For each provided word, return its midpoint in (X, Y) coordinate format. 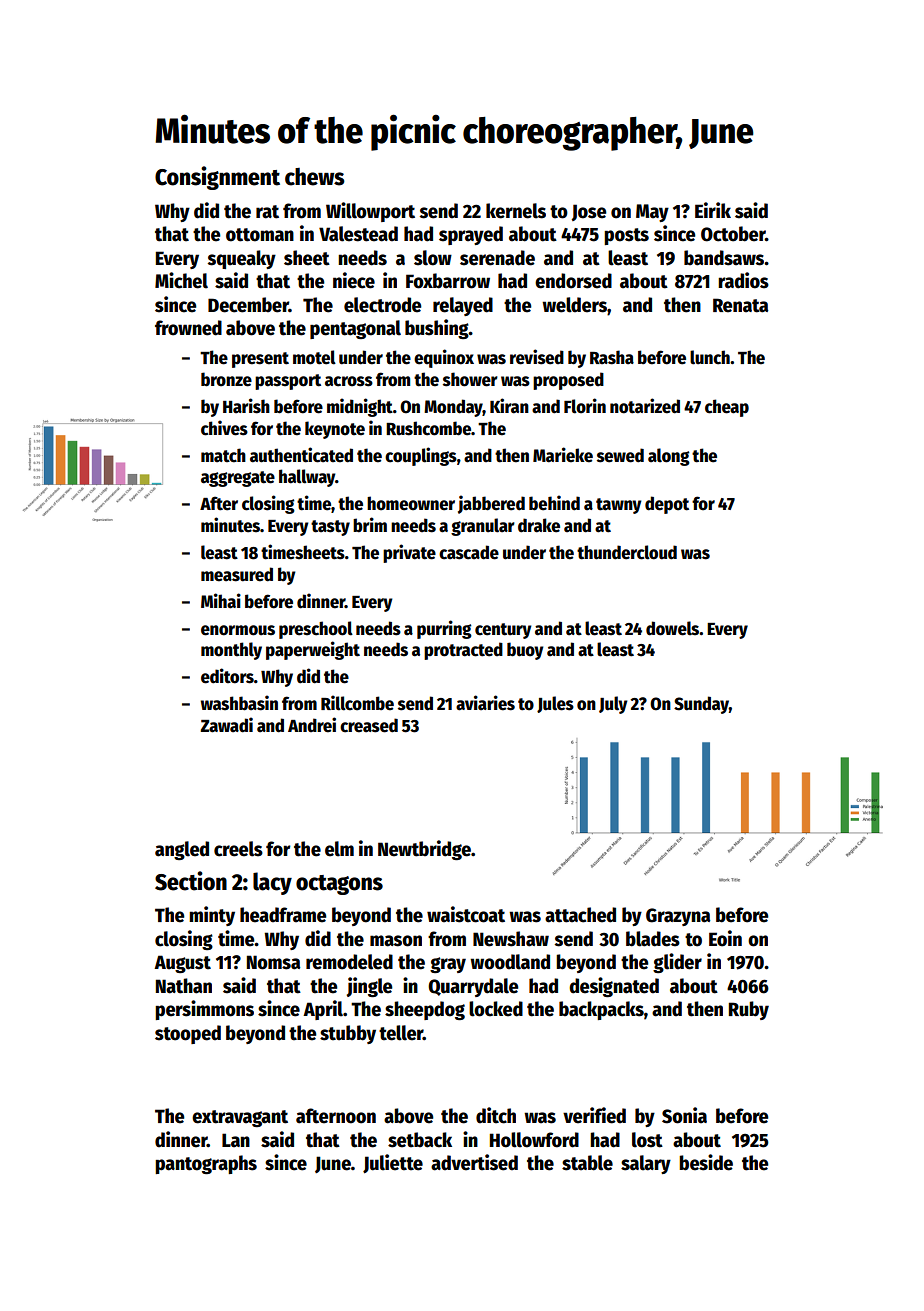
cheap (727, 408)
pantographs (206, 1164)
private (409, 553)
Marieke (563, 455)
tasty (330, 528)
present (260, 360)
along (669, 457)
